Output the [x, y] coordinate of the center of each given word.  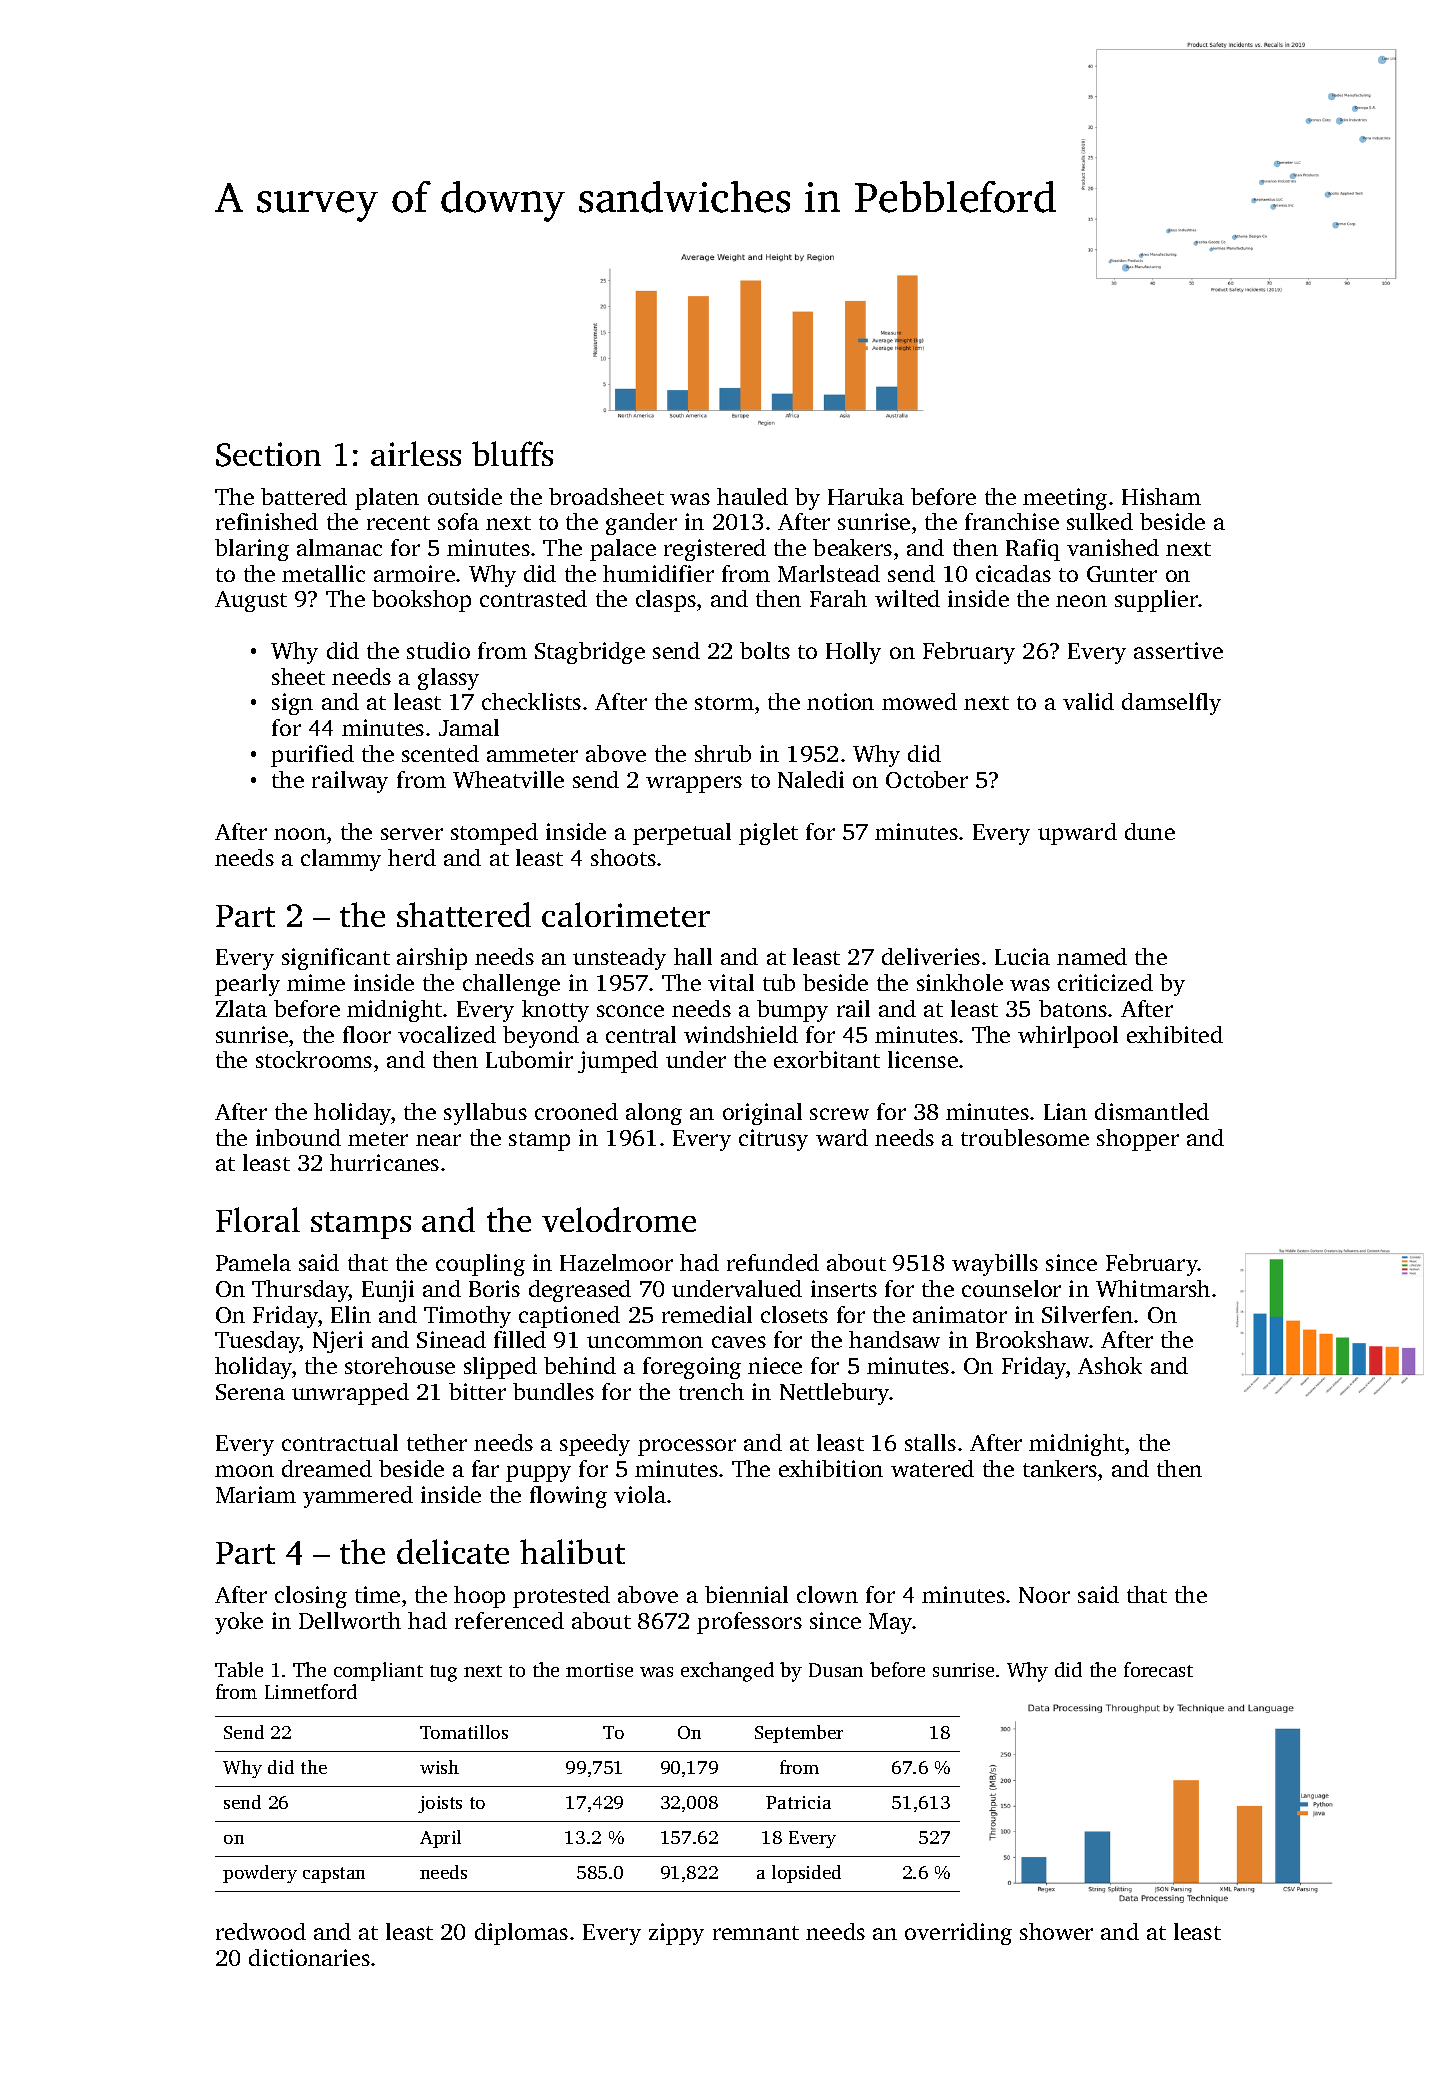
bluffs [512, 453]
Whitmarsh [1153, 1288]
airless [416, 453]
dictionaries [309, 1957]
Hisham [1161, 496]
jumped [618, 1062]
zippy [676, 1934]
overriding [958, 1934]
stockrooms [314, 1059]
